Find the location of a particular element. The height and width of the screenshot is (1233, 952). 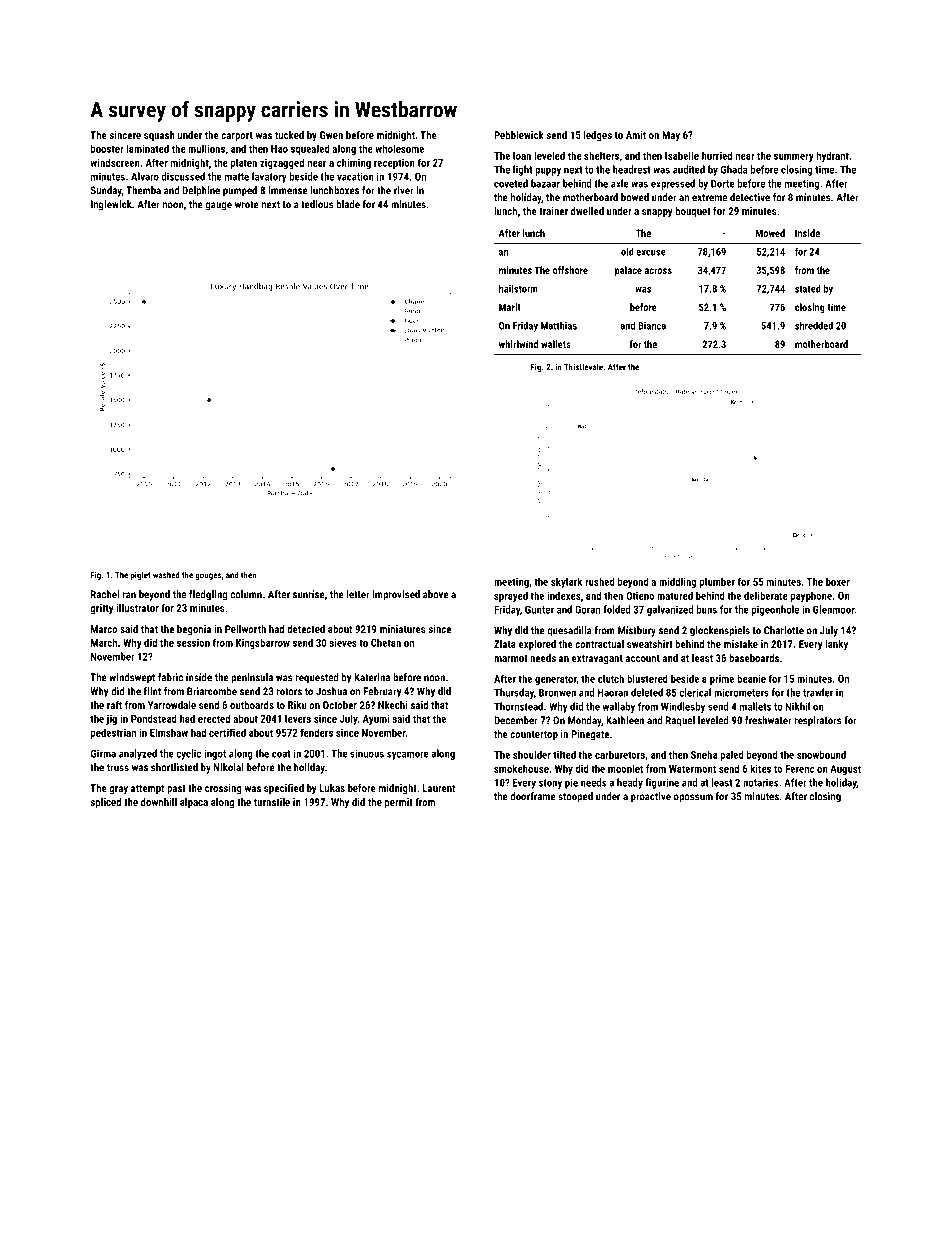

skylark is located at coordinates (566, 582).
